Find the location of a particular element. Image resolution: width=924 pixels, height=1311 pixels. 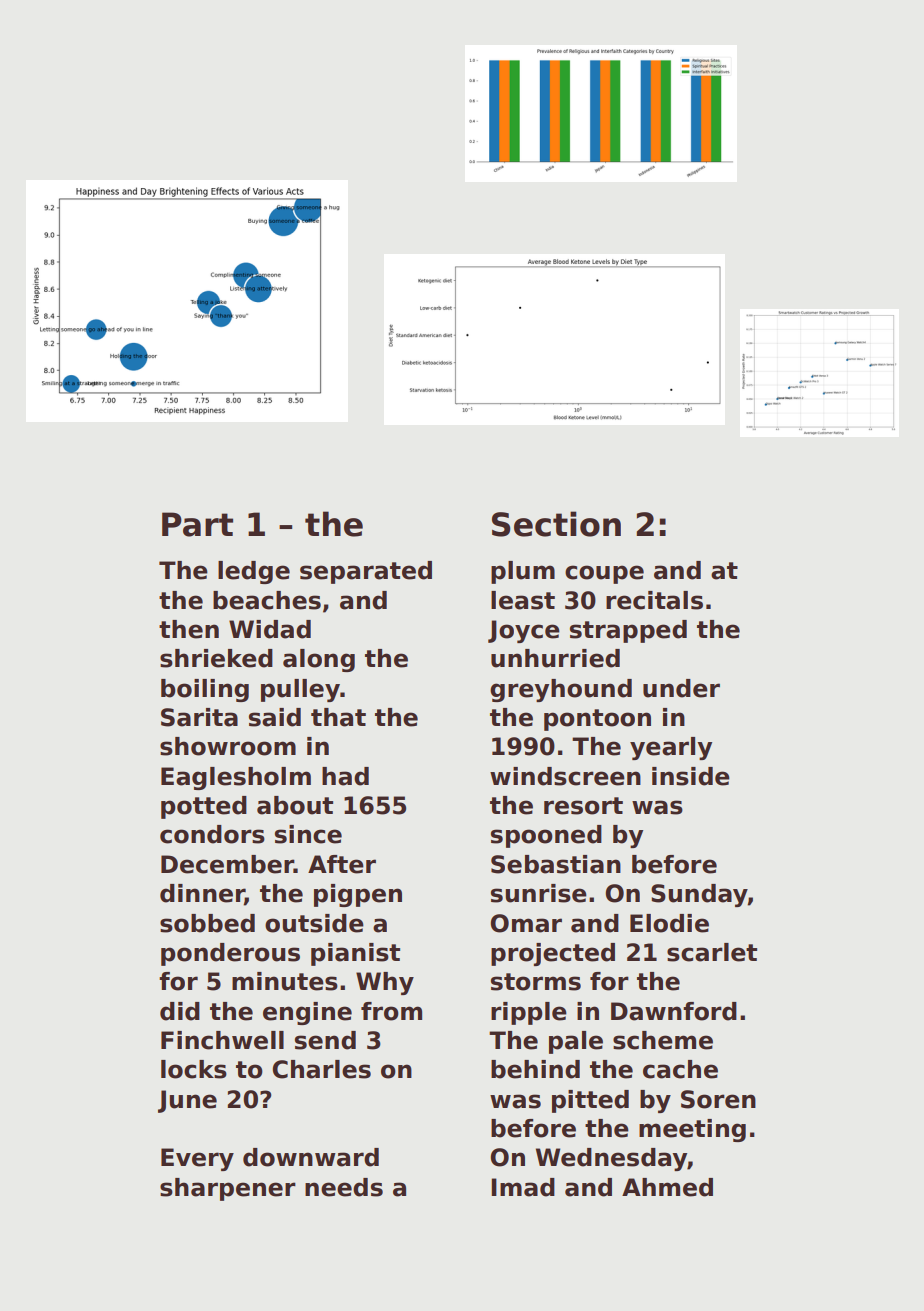

pianist is located at coordinates (355, 954).
